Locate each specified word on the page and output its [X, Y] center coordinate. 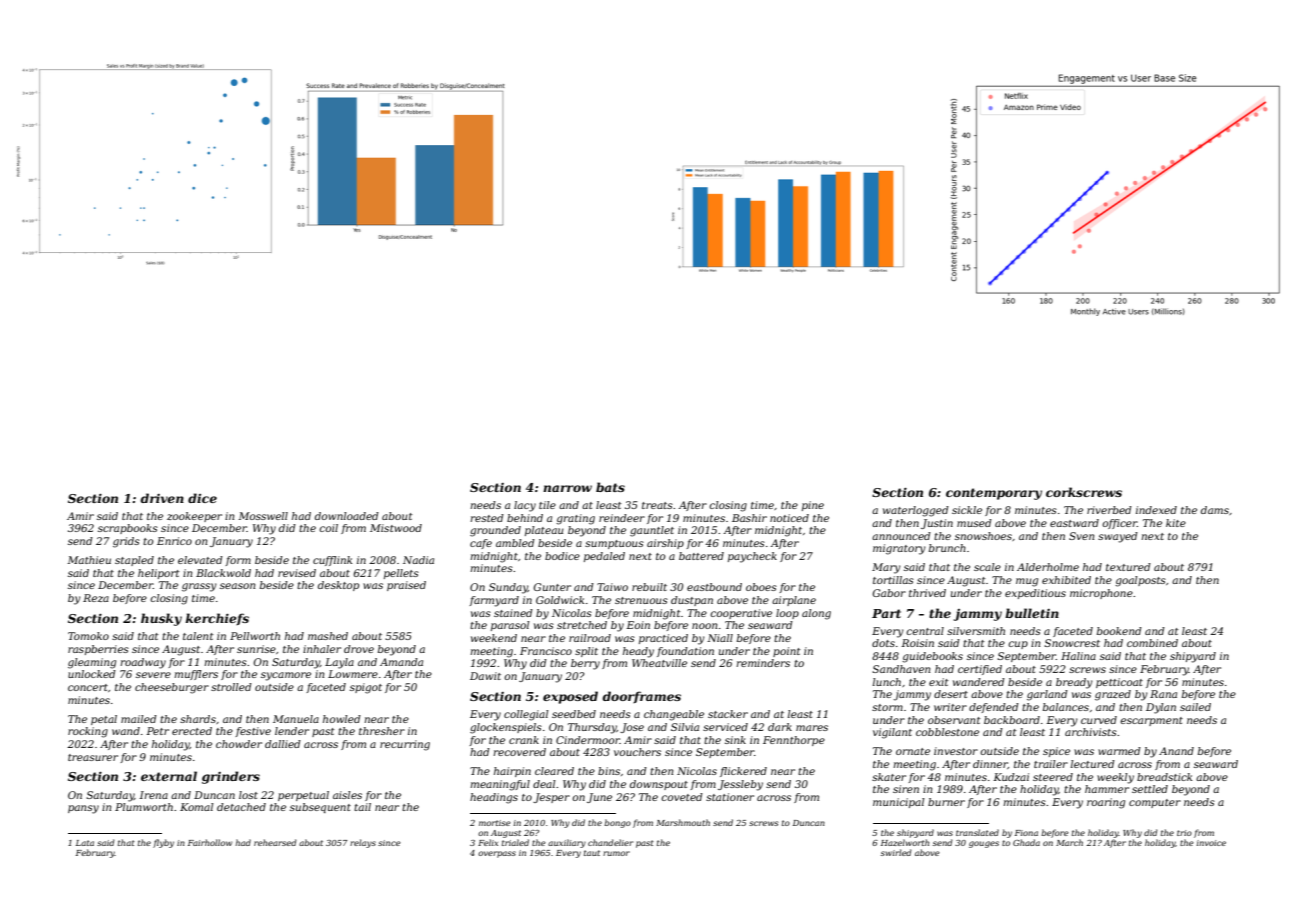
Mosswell [263, 516]
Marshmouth [683, 822]
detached [241, 807]
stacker [728, 714]
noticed [789, 518]
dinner [990, 764]
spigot [366, 688]
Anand [1176, 751]
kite [1176, 523]
